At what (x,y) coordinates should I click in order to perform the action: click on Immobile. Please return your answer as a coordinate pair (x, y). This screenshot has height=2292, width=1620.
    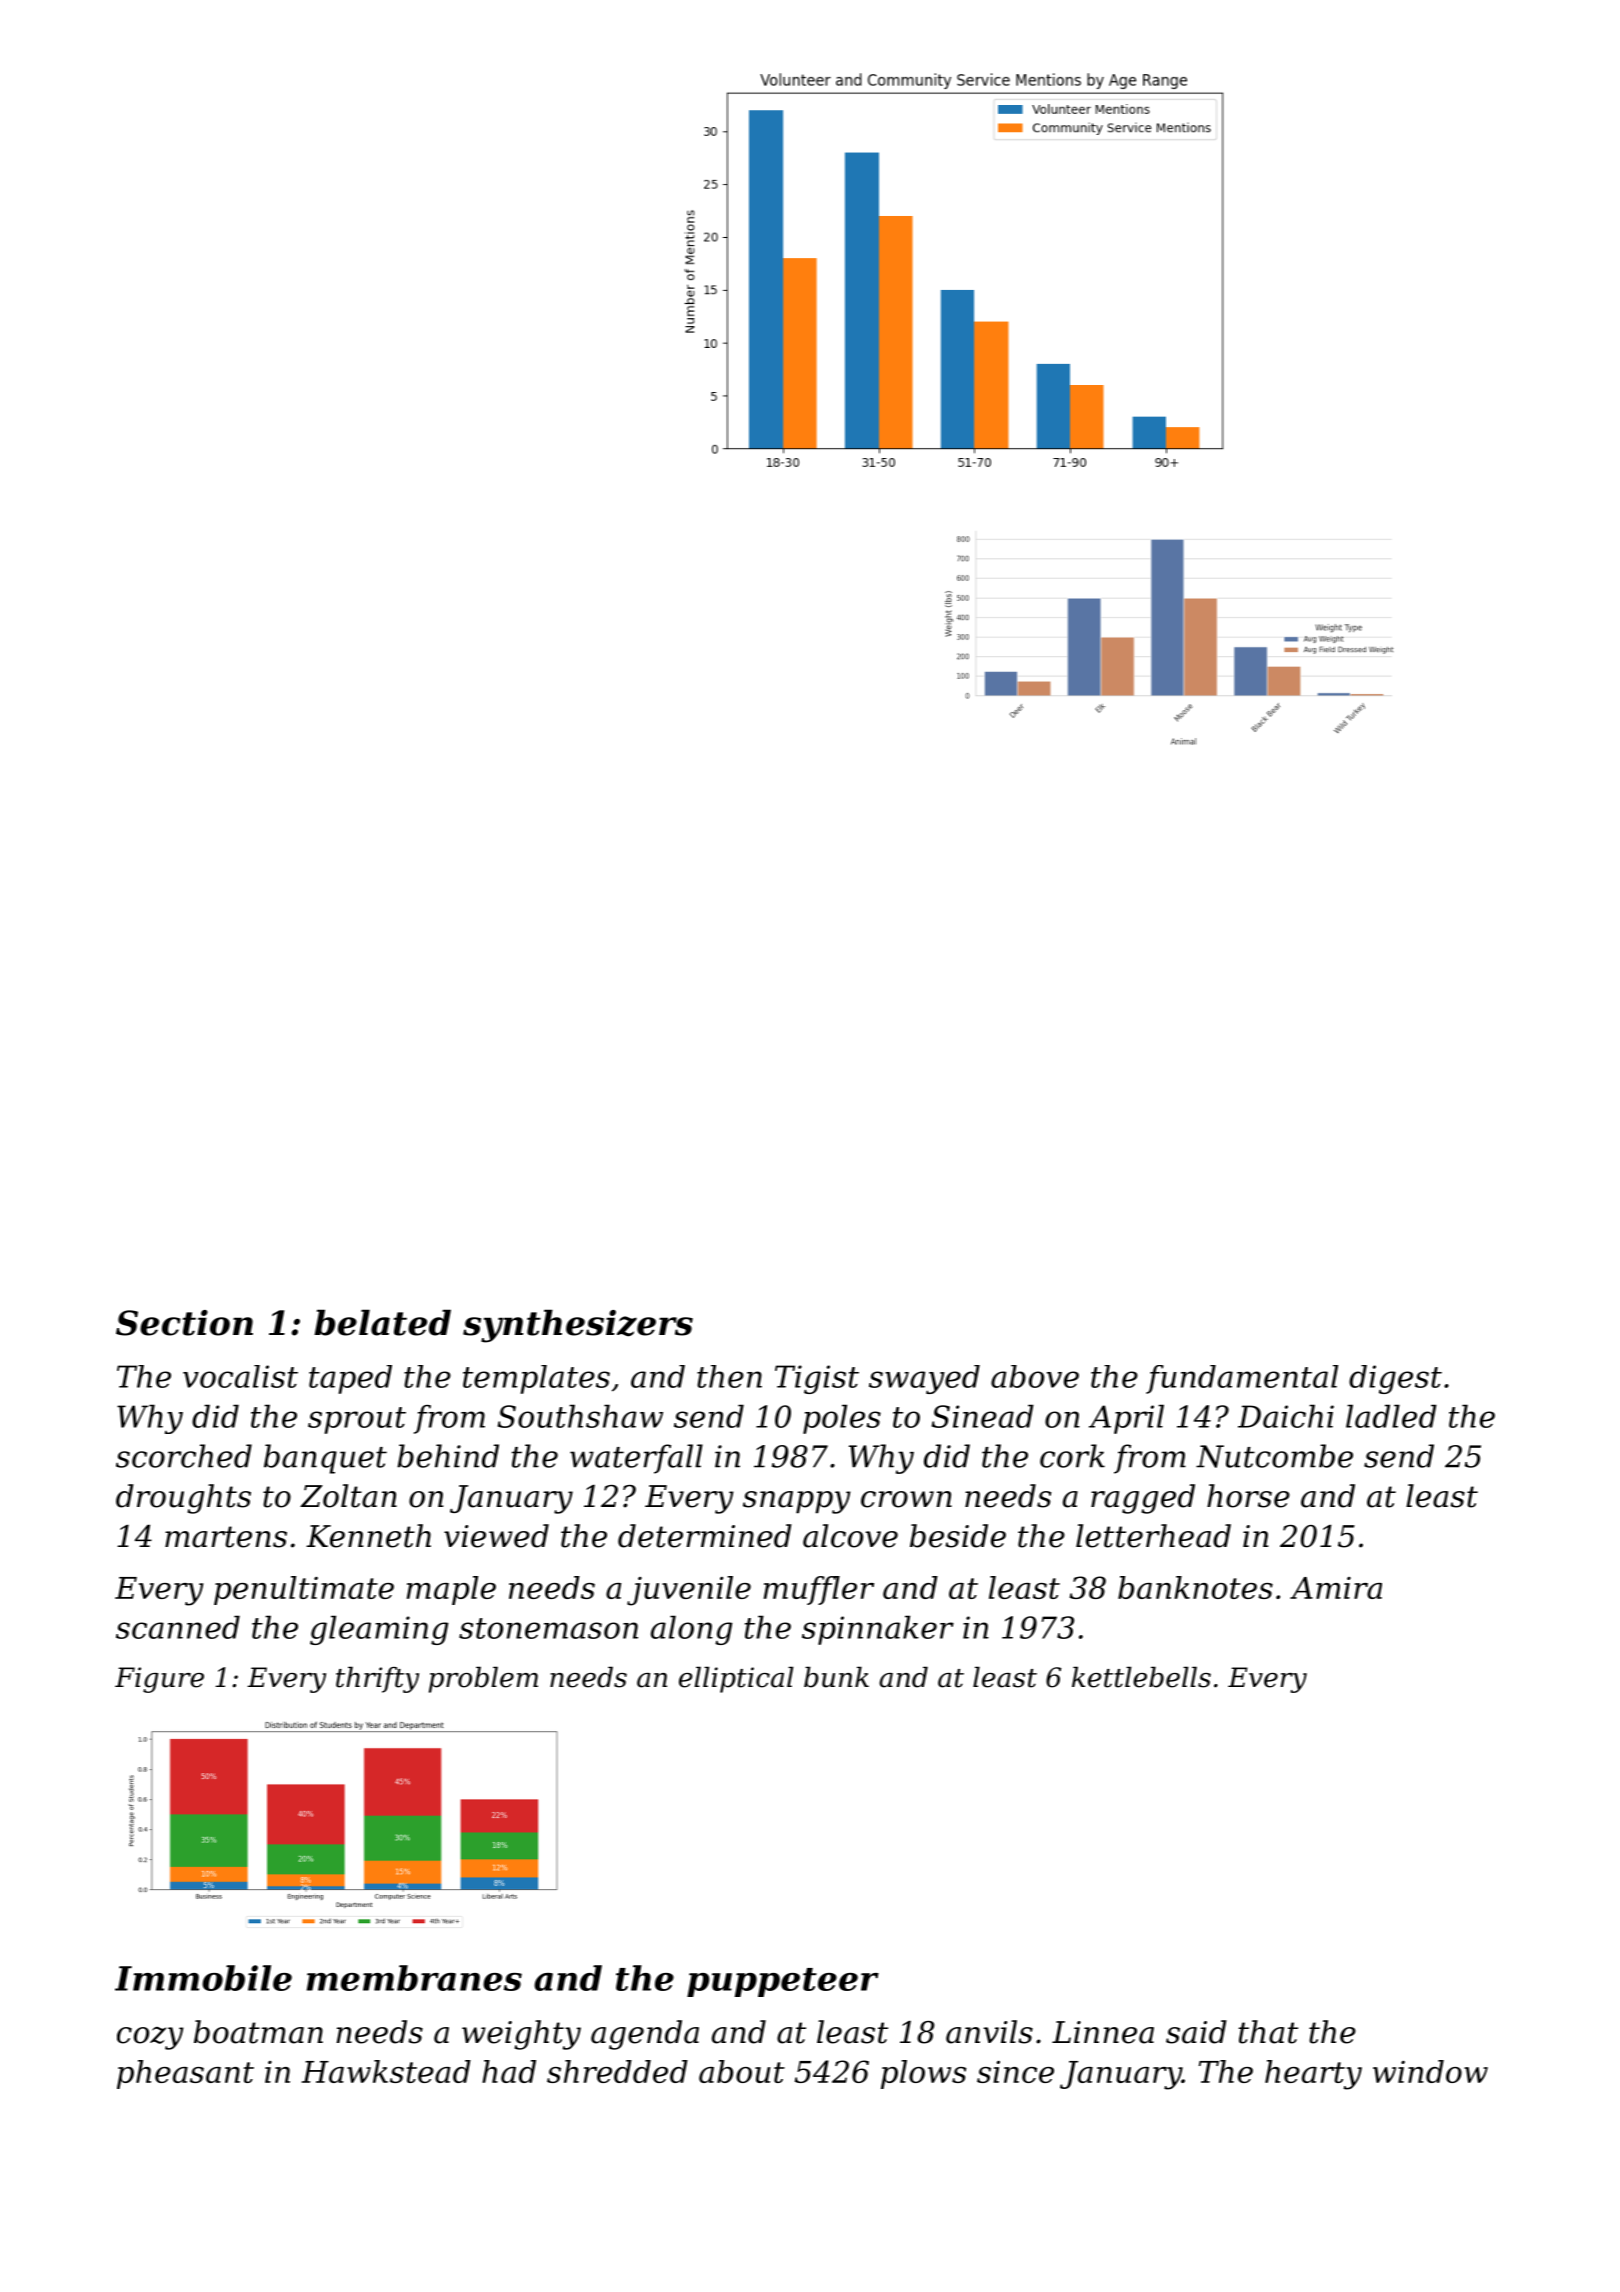
    Looking at the image, I should click on (203, 1978).
